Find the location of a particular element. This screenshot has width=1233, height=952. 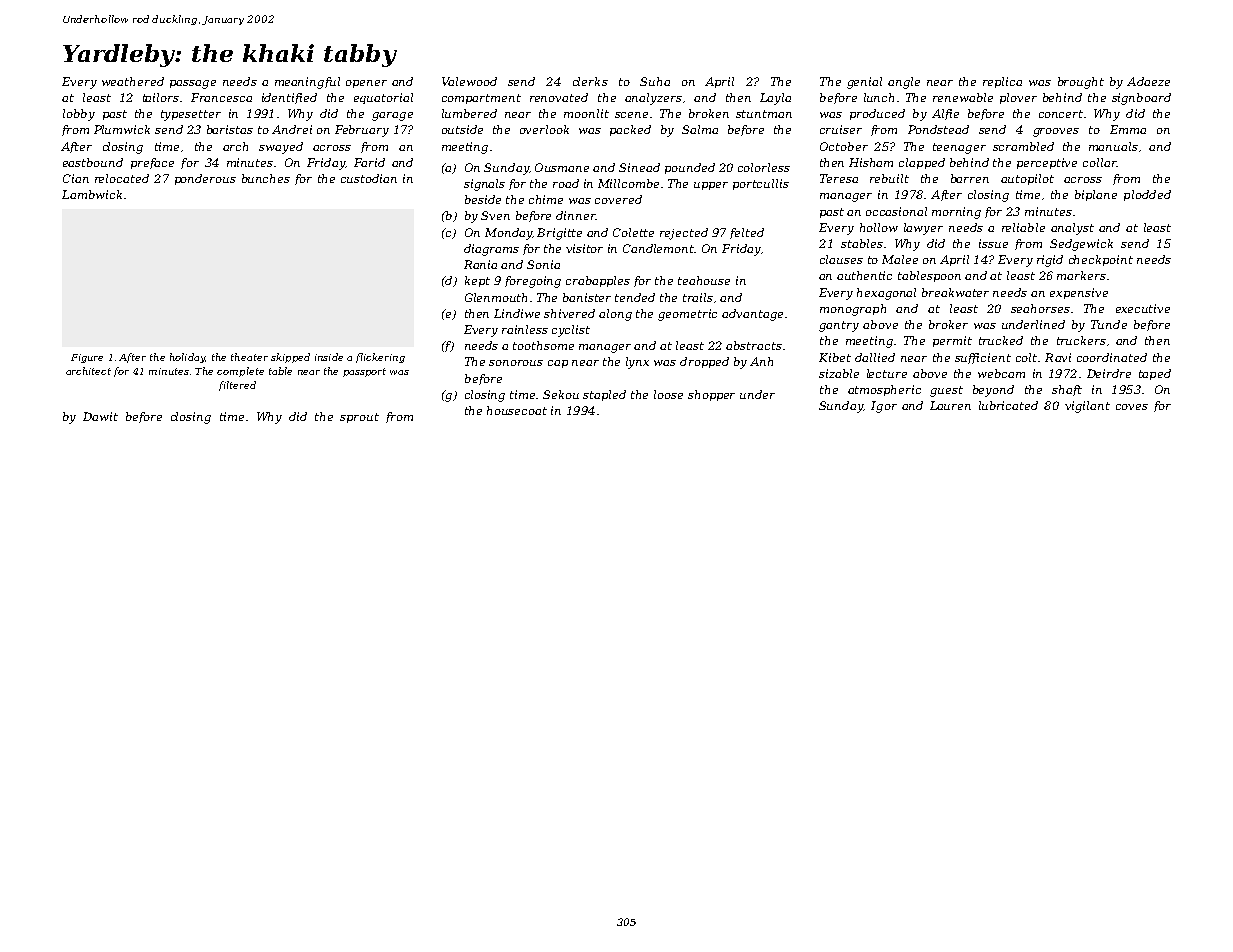

teahouse is located at coordinates (704, 280).
